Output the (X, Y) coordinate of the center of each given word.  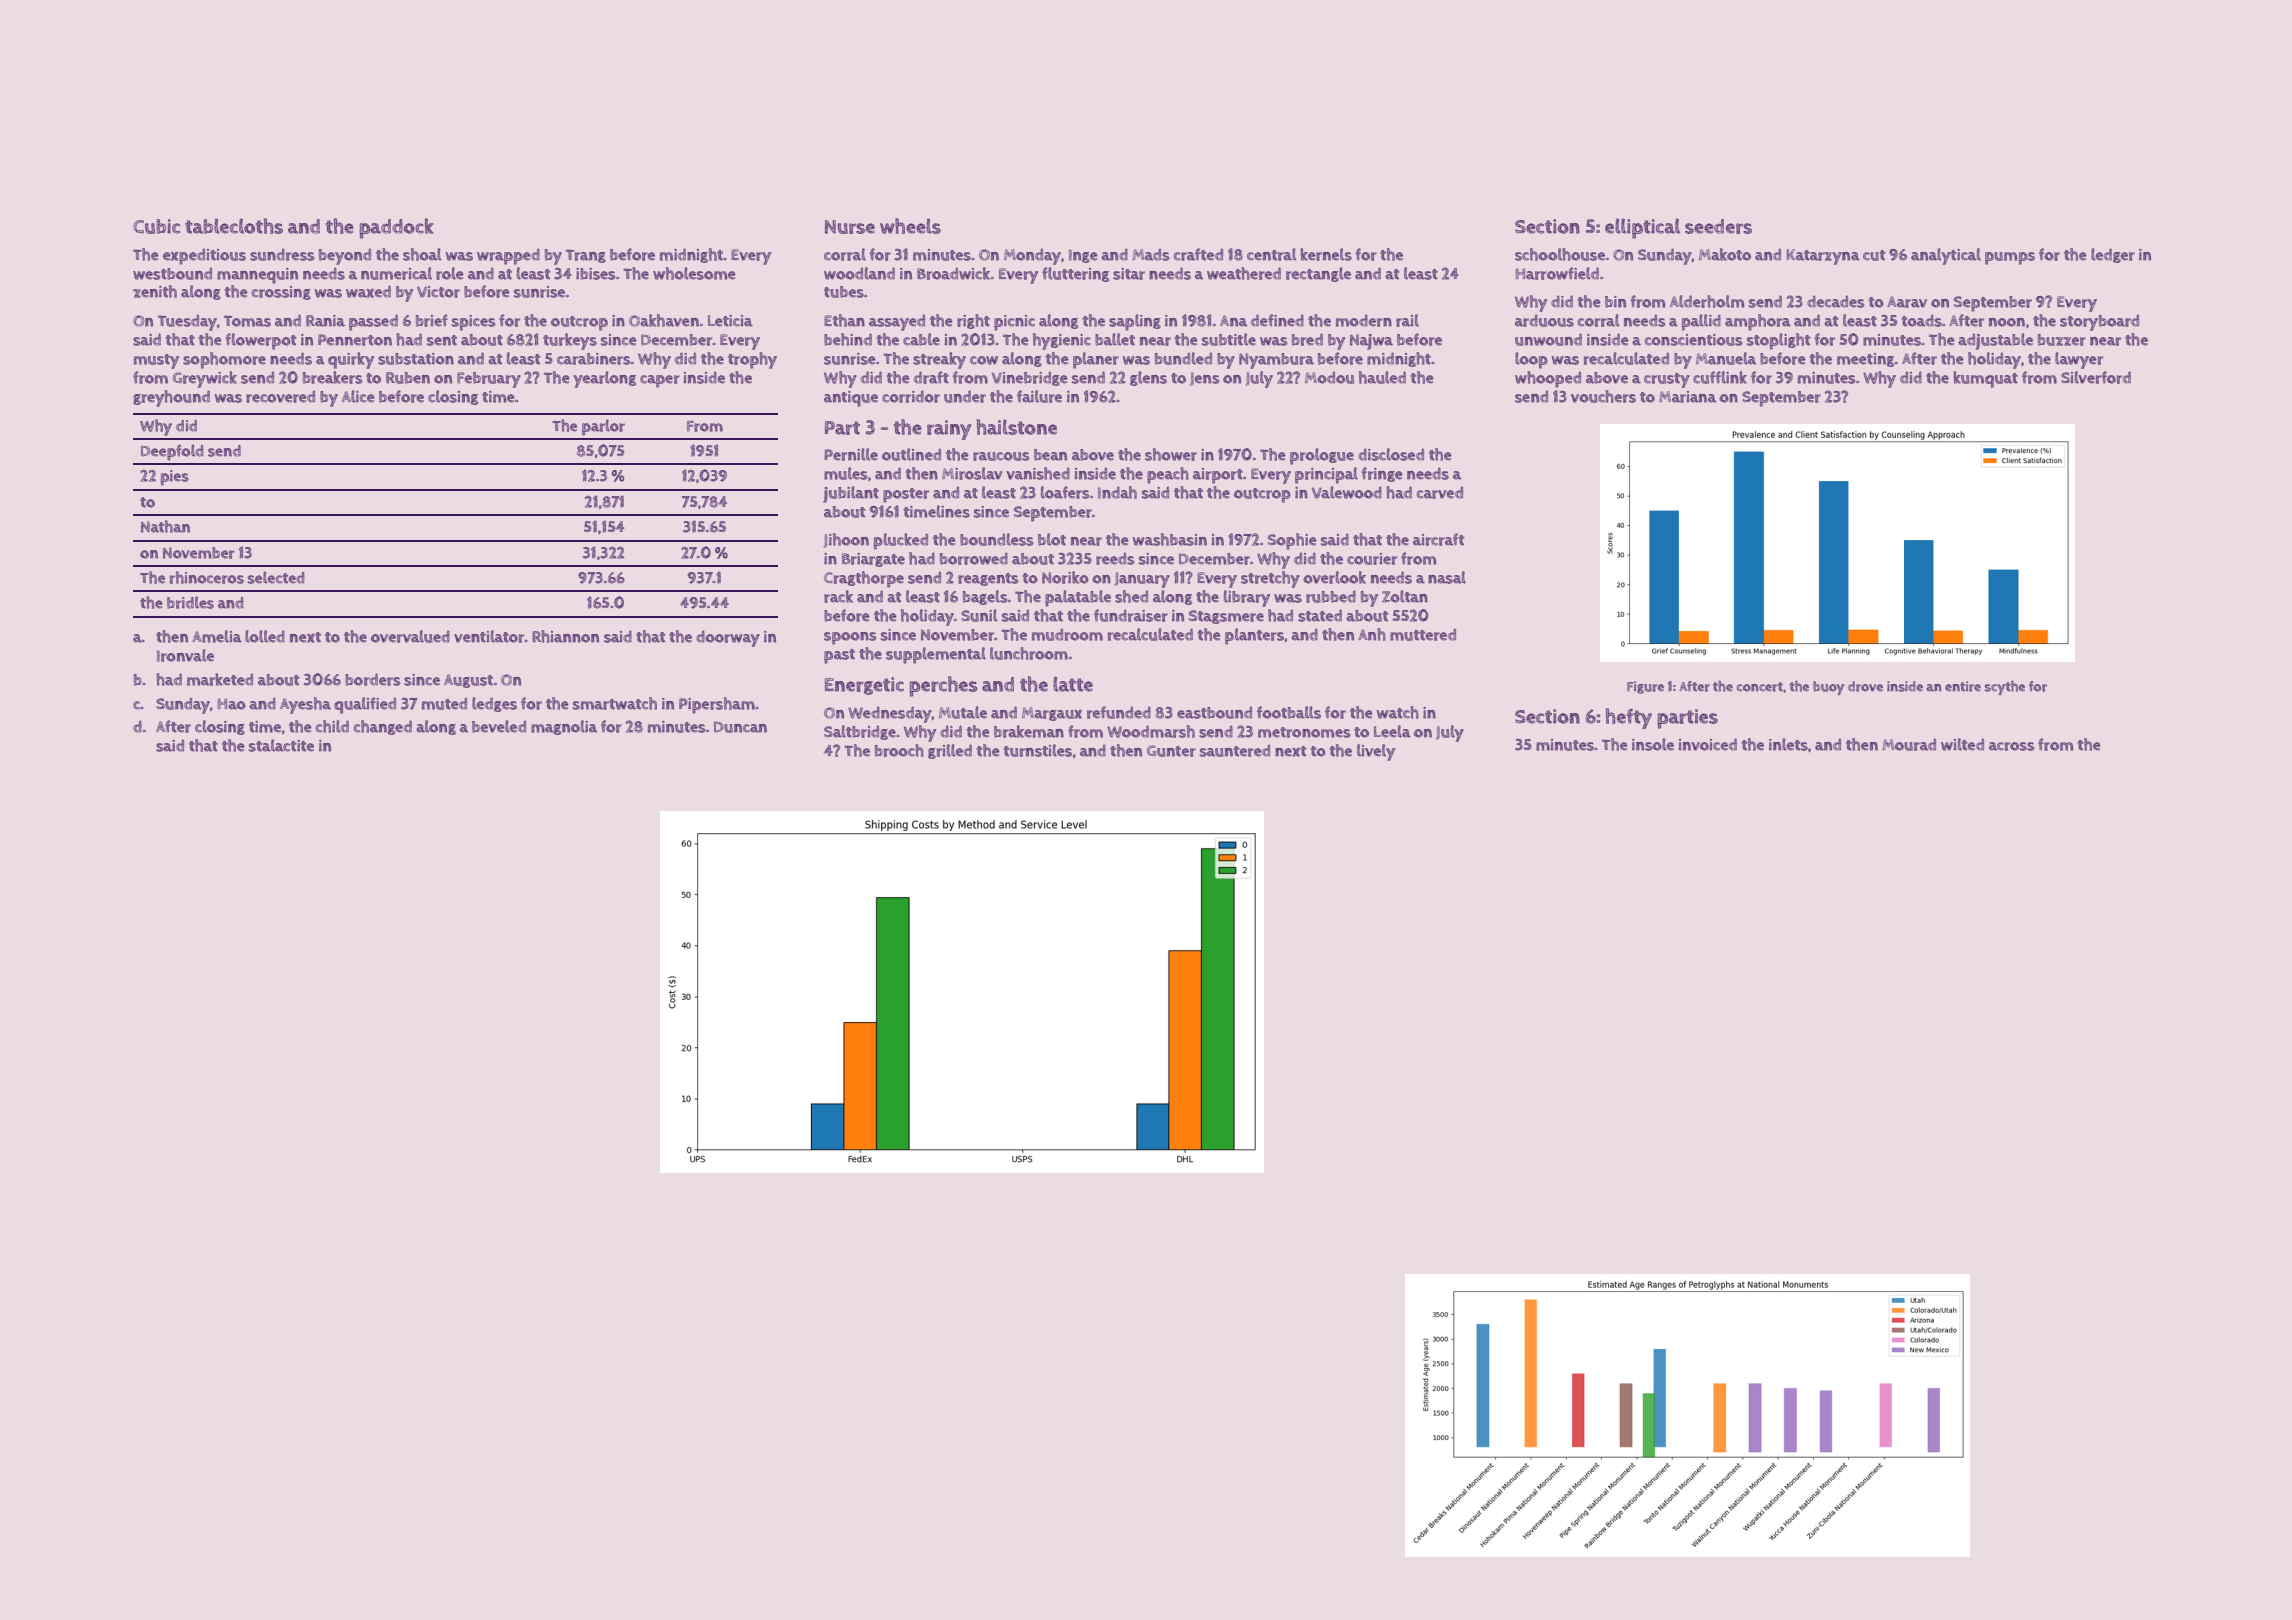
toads (1921, 320)
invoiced (1707, 744)
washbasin (1170, 539)
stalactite (281, 745)
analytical (1946, 256)
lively (1376, 752)
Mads (1150, 254)
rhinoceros (207, 577)
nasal (1447, 577)
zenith (155, 291)
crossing (281, 293)
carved (1440, 492)
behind (848, 339)
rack (838, 596)
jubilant (851, 494)
